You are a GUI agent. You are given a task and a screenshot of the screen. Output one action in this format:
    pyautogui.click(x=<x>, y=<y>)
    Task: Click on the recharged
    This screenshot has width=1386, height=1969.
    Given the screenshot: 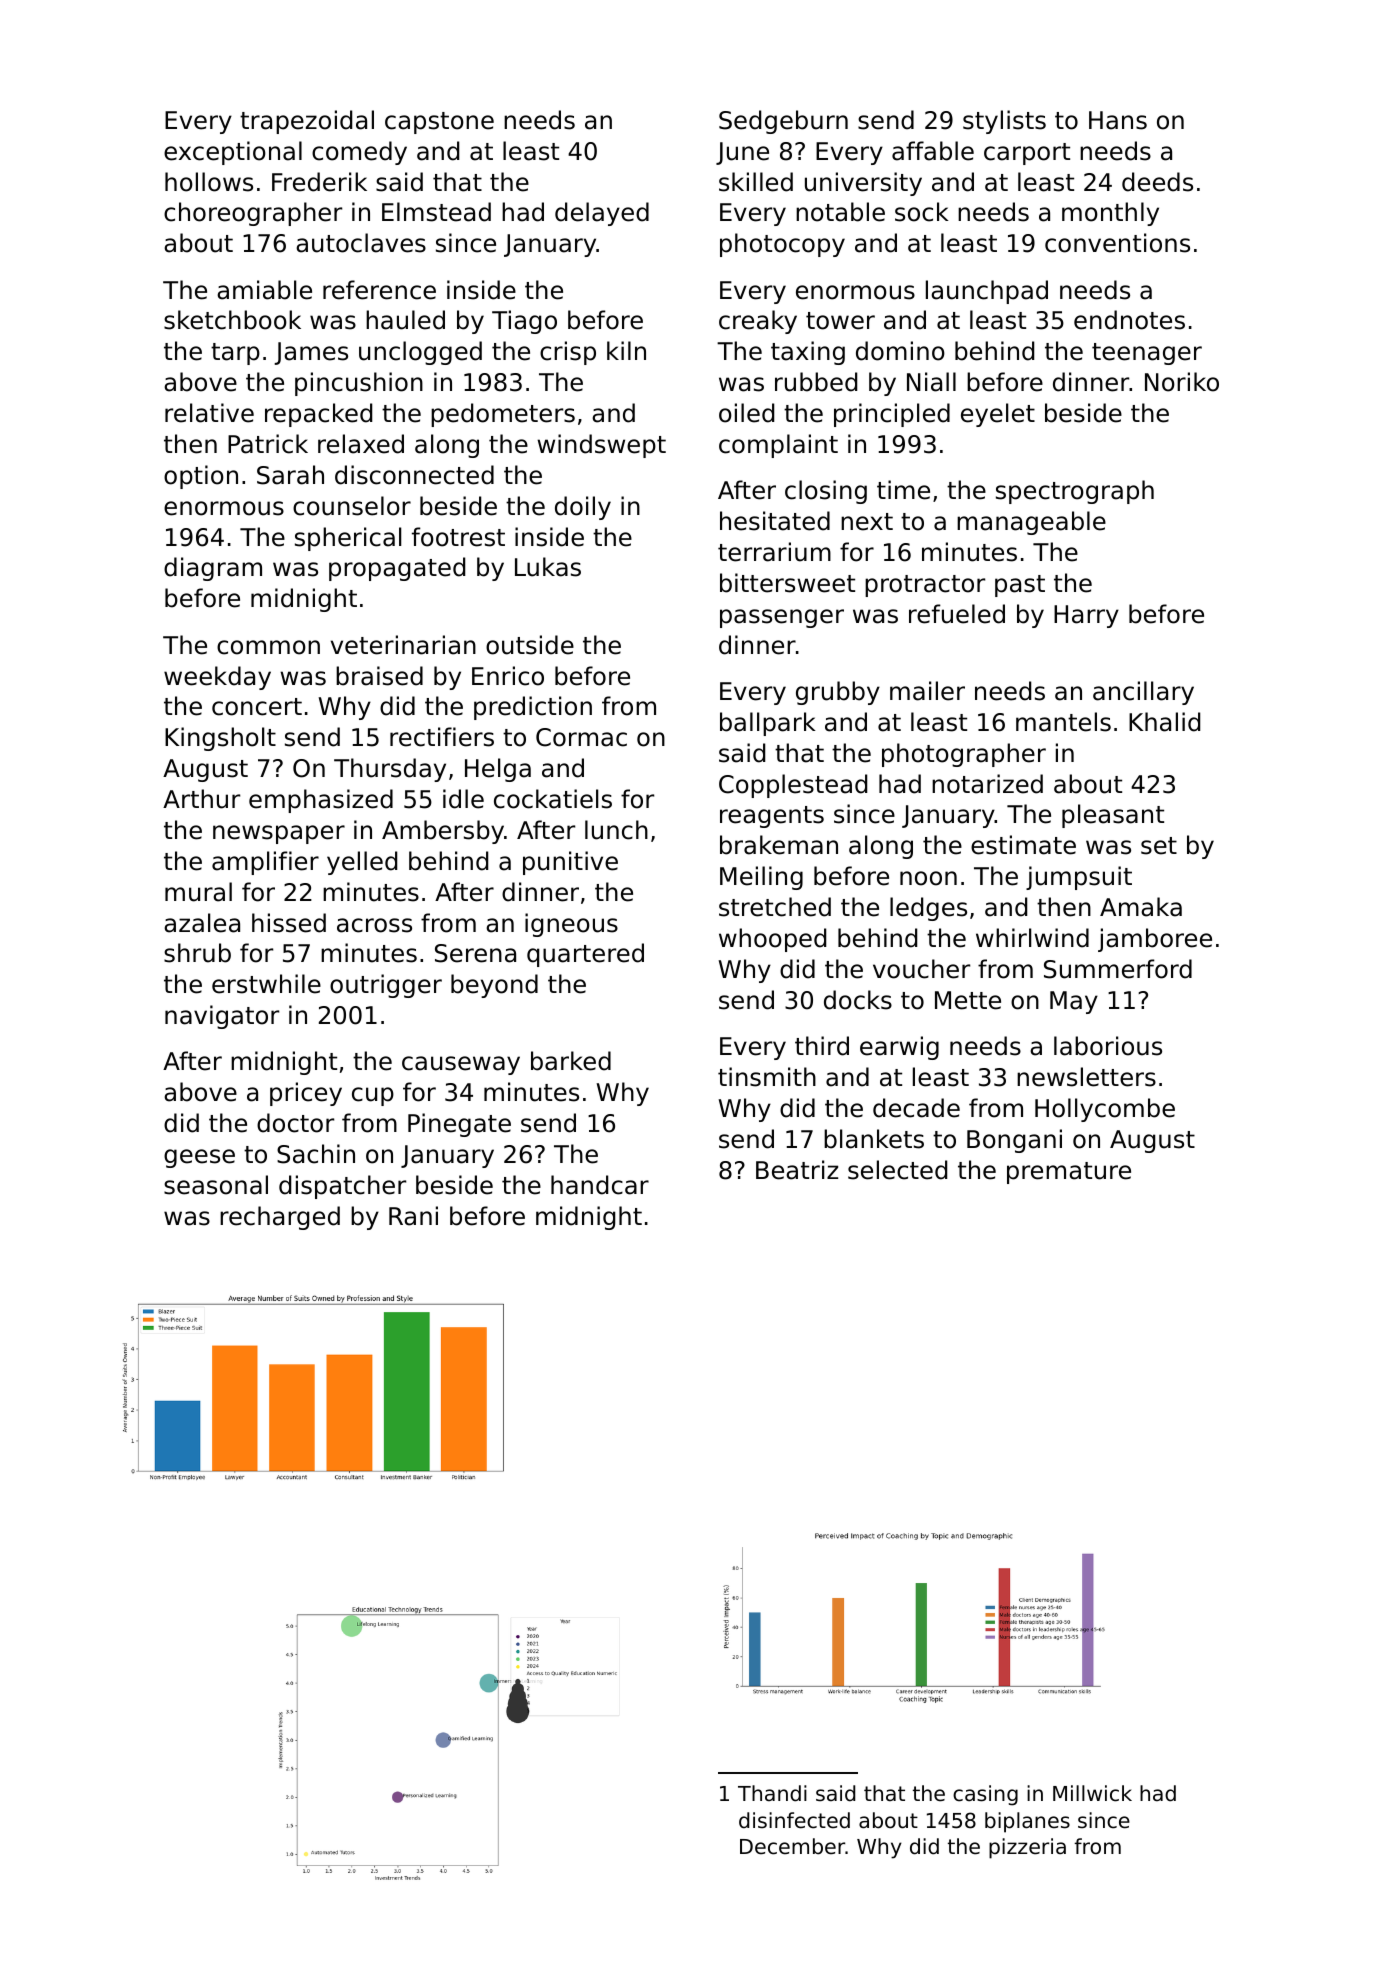 What is the action you would take?
    pyautogui.click(x=280, y=1218)
